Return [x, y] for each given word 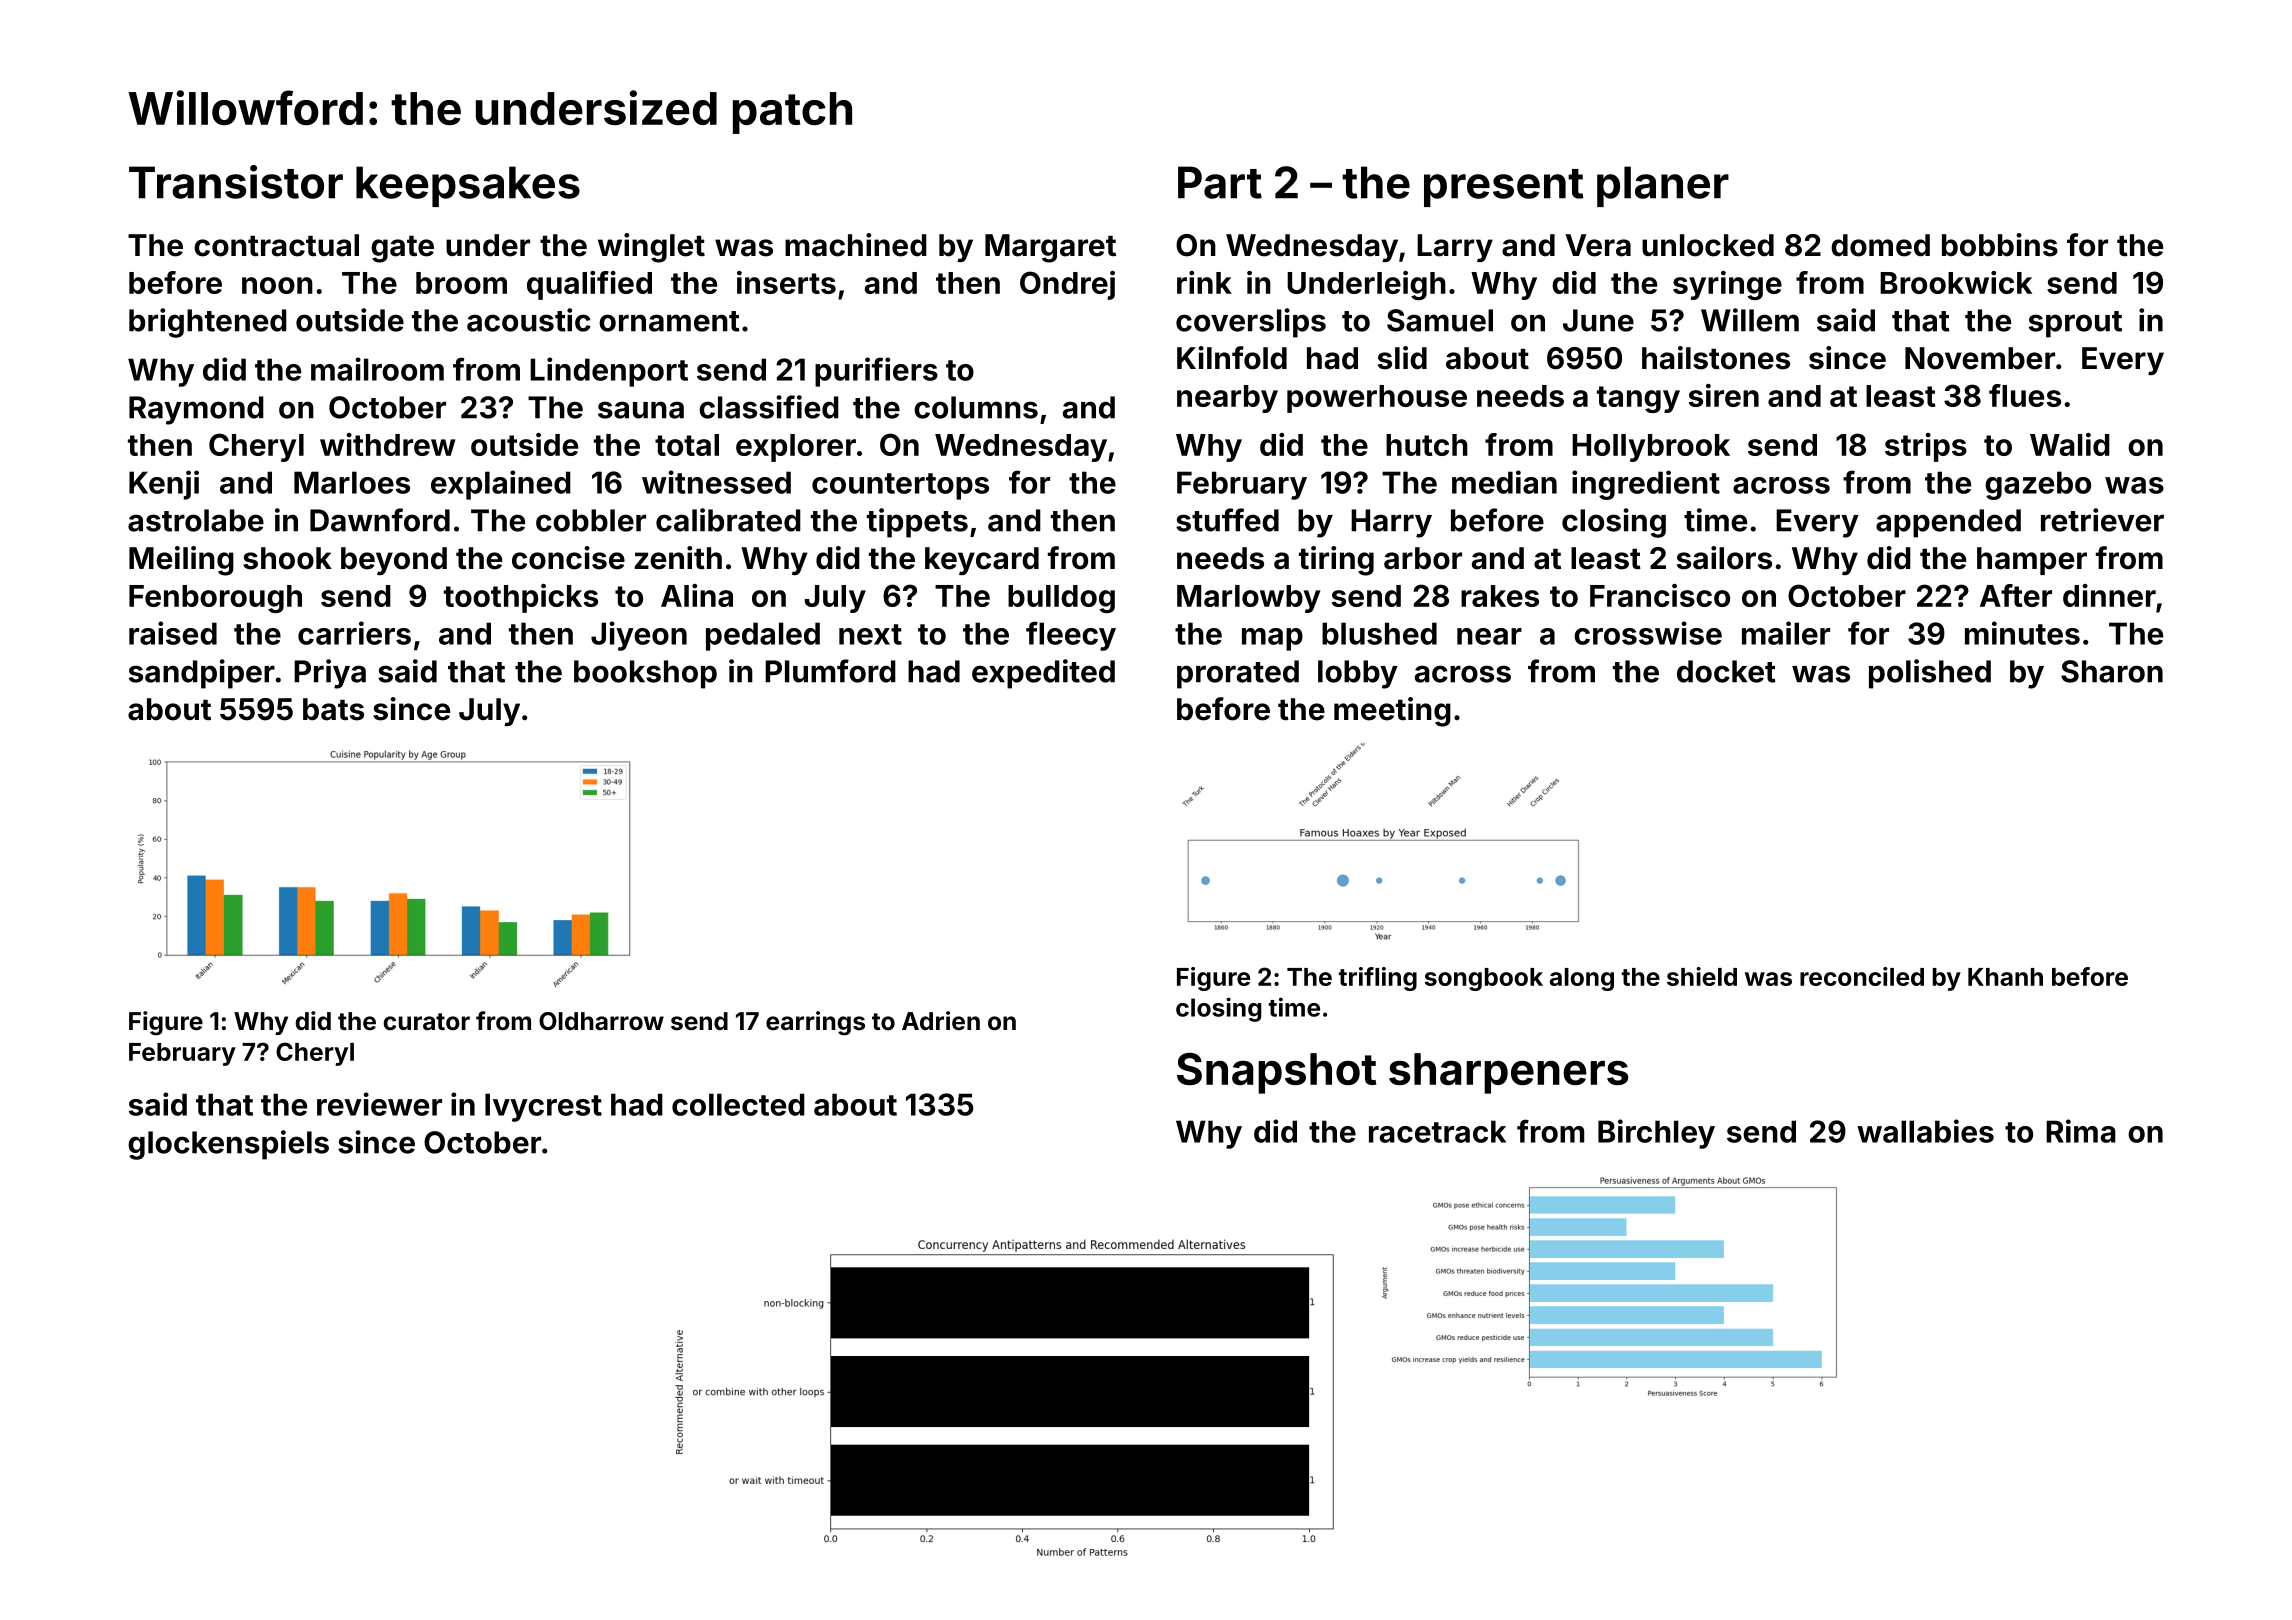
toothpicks [521, 598]
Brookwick [1956, 282]
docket [1726, 671]
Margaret [1050, 248]
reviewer [379, 1104]
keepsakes [468, 186]
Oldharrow [601, 1021]
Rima [2081, 1131]
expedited [1043, 674]
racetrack [1437, 1131]
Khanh [2005, 977]
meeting [1392, 712]
